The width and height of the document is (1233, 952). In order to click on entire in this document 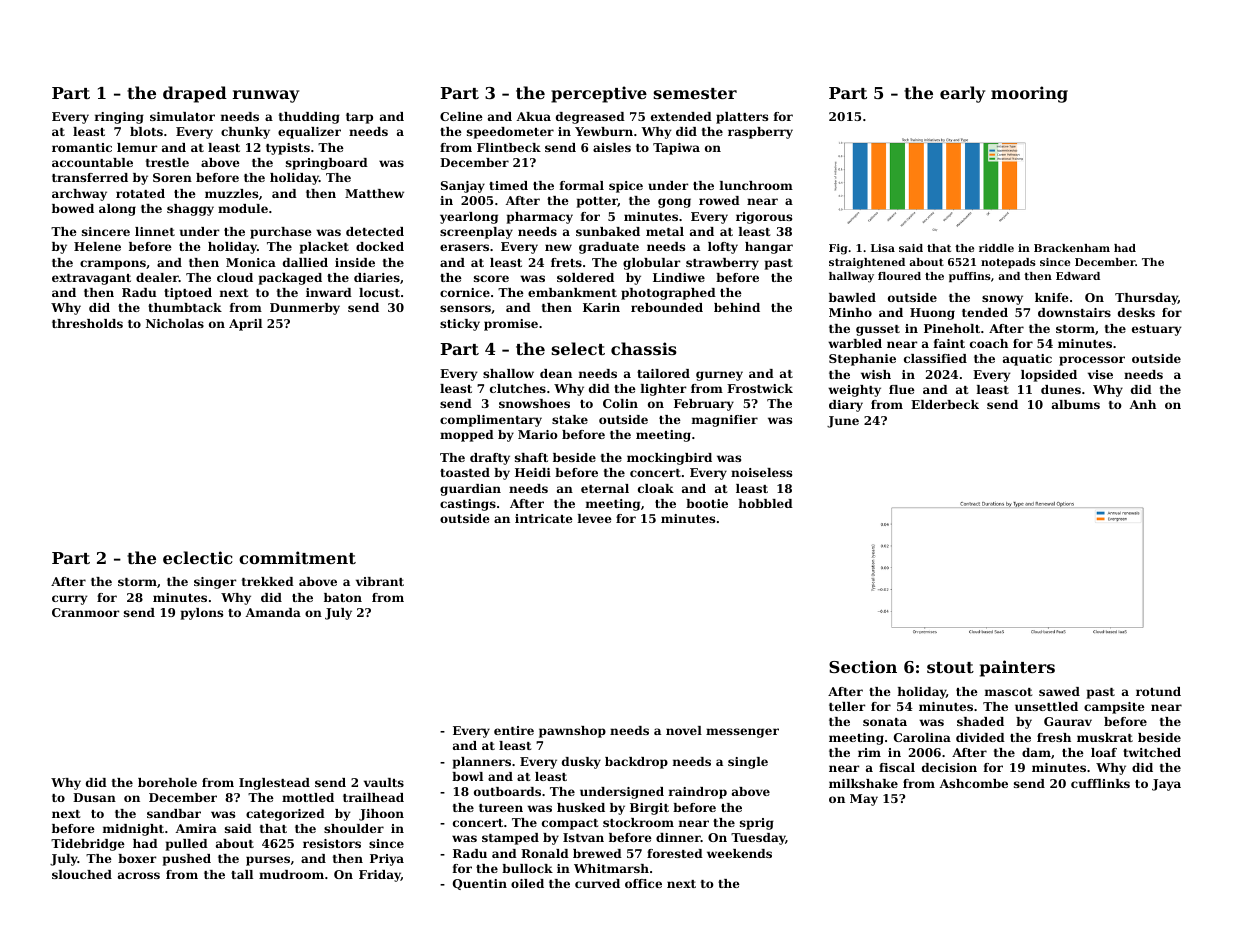, I will do `click(514, 730)`.
